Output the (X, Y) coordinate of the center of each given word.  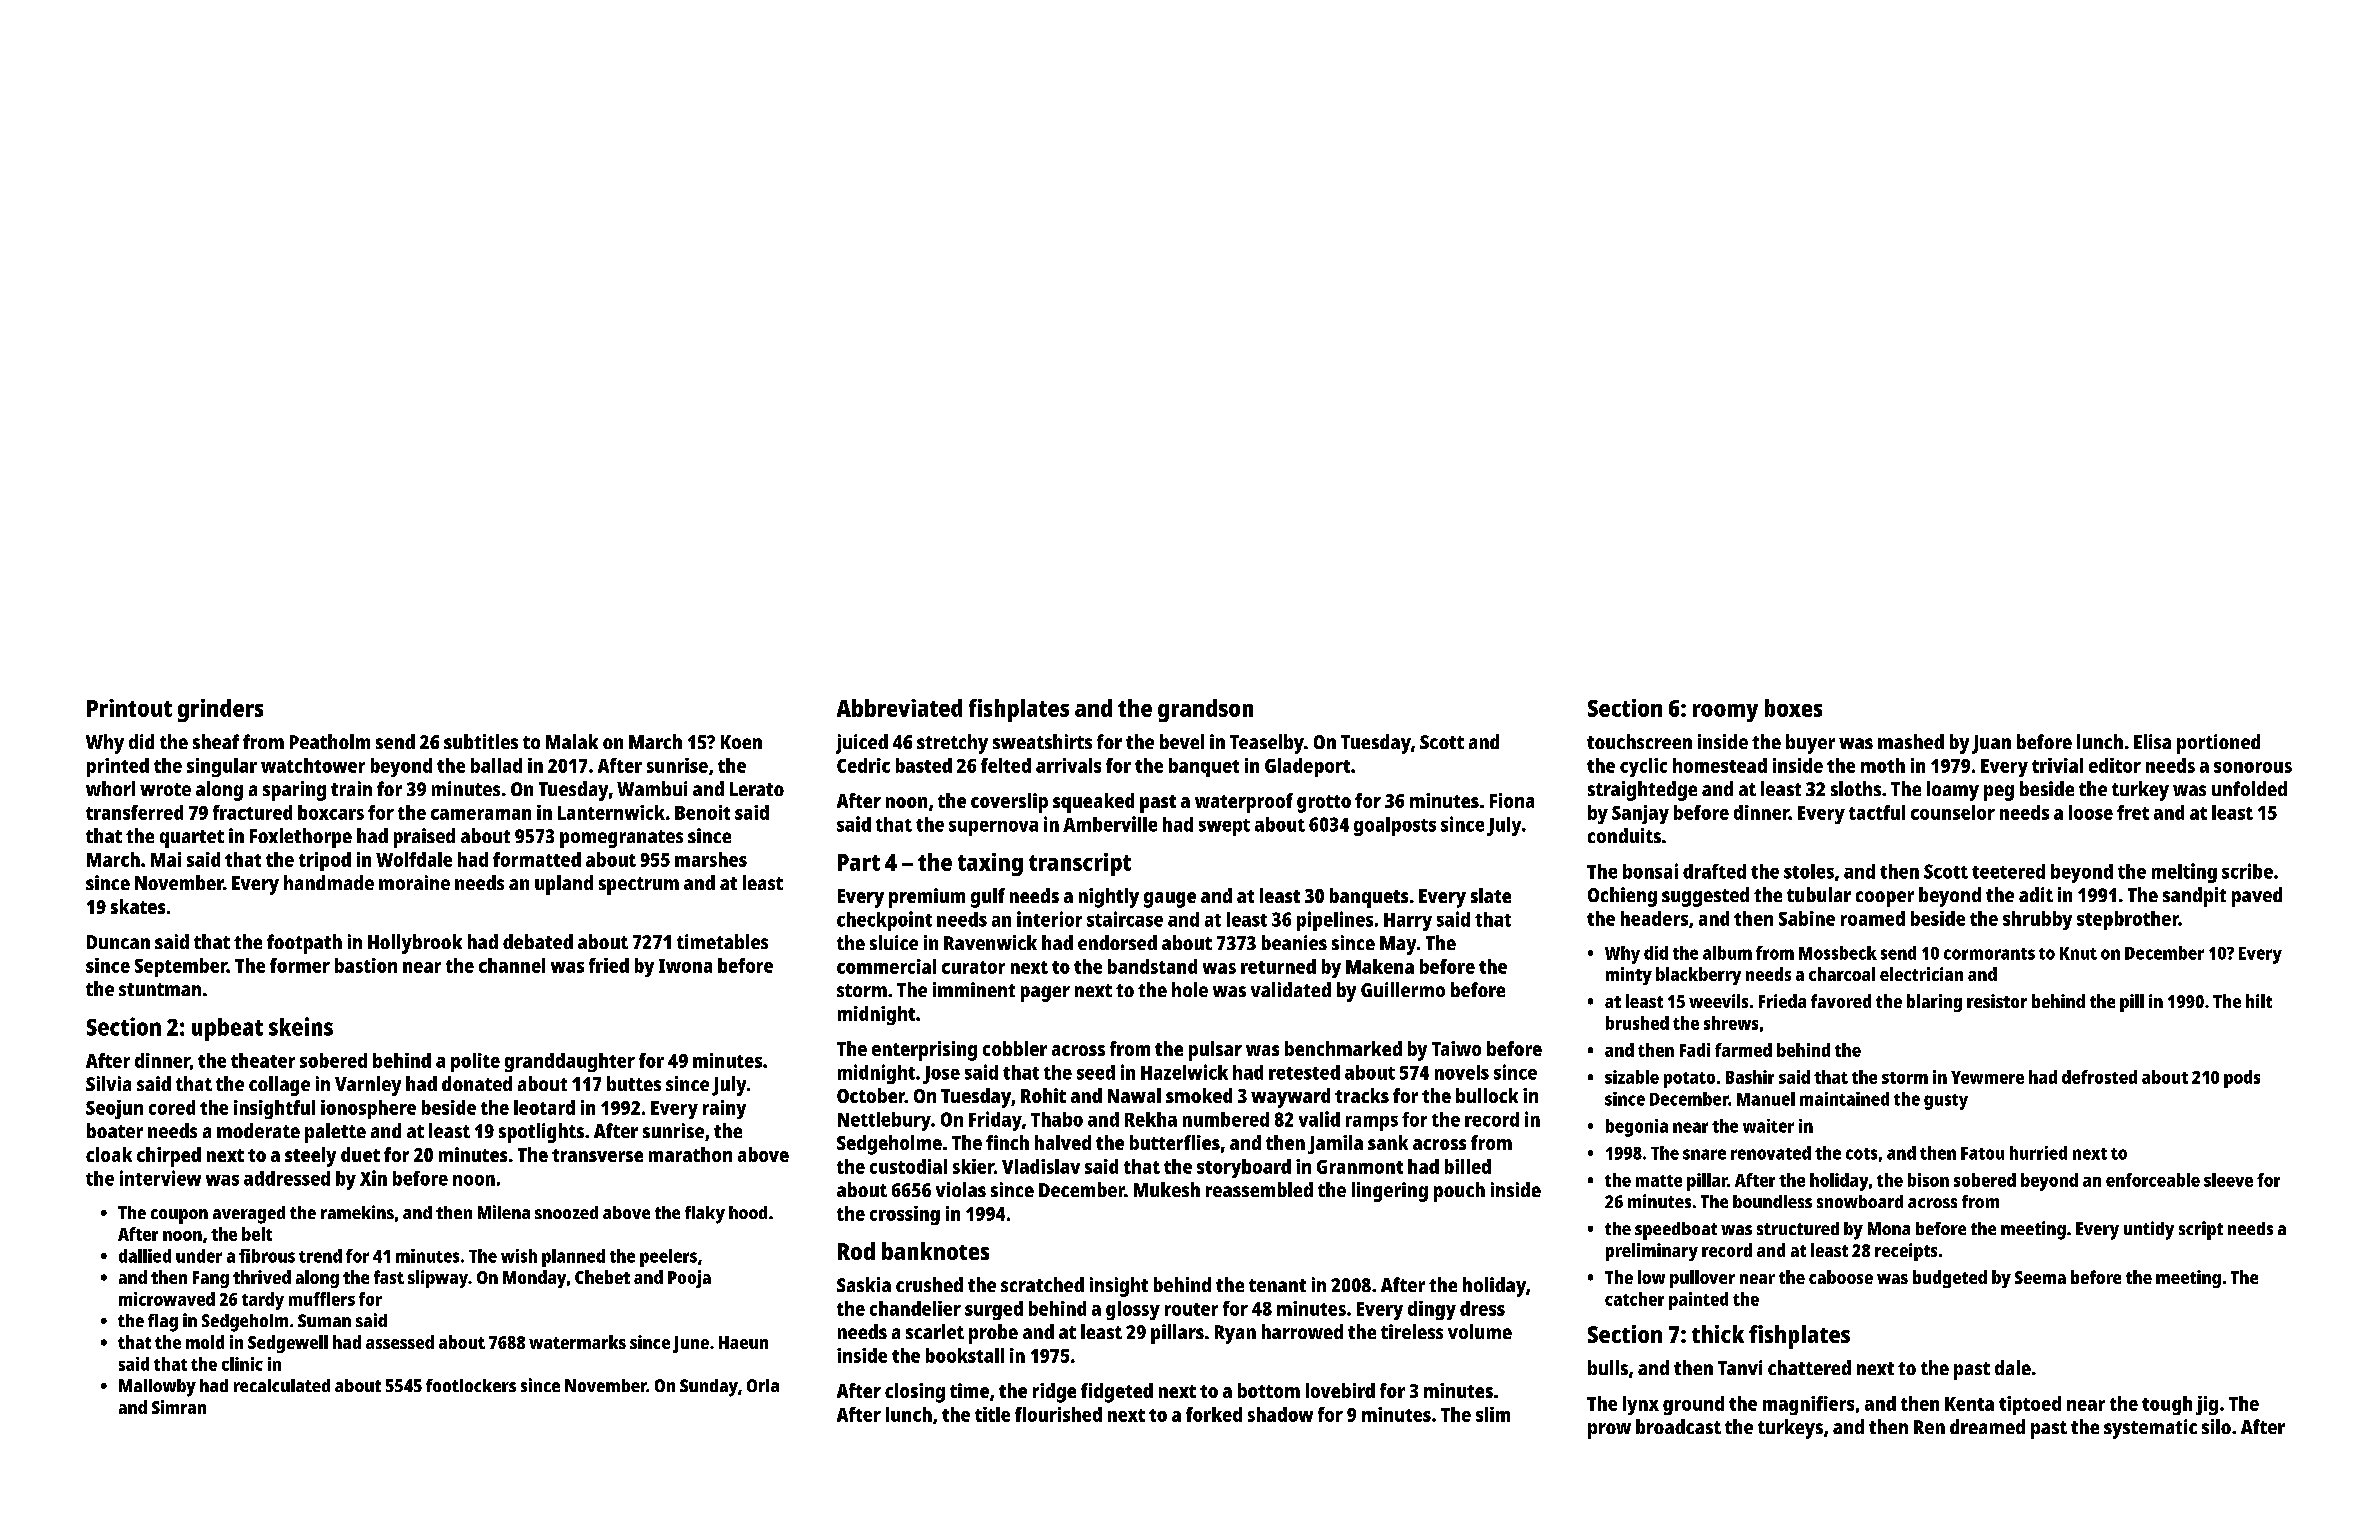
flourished (1058, 1414)
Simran (179, 1407)
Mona (1889, 1228)
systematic (2150, 1429)
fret (2133, 812)
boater (115, 1130)
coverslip (1009, 803)
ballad (496, 765)
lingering (1390, 1192)
